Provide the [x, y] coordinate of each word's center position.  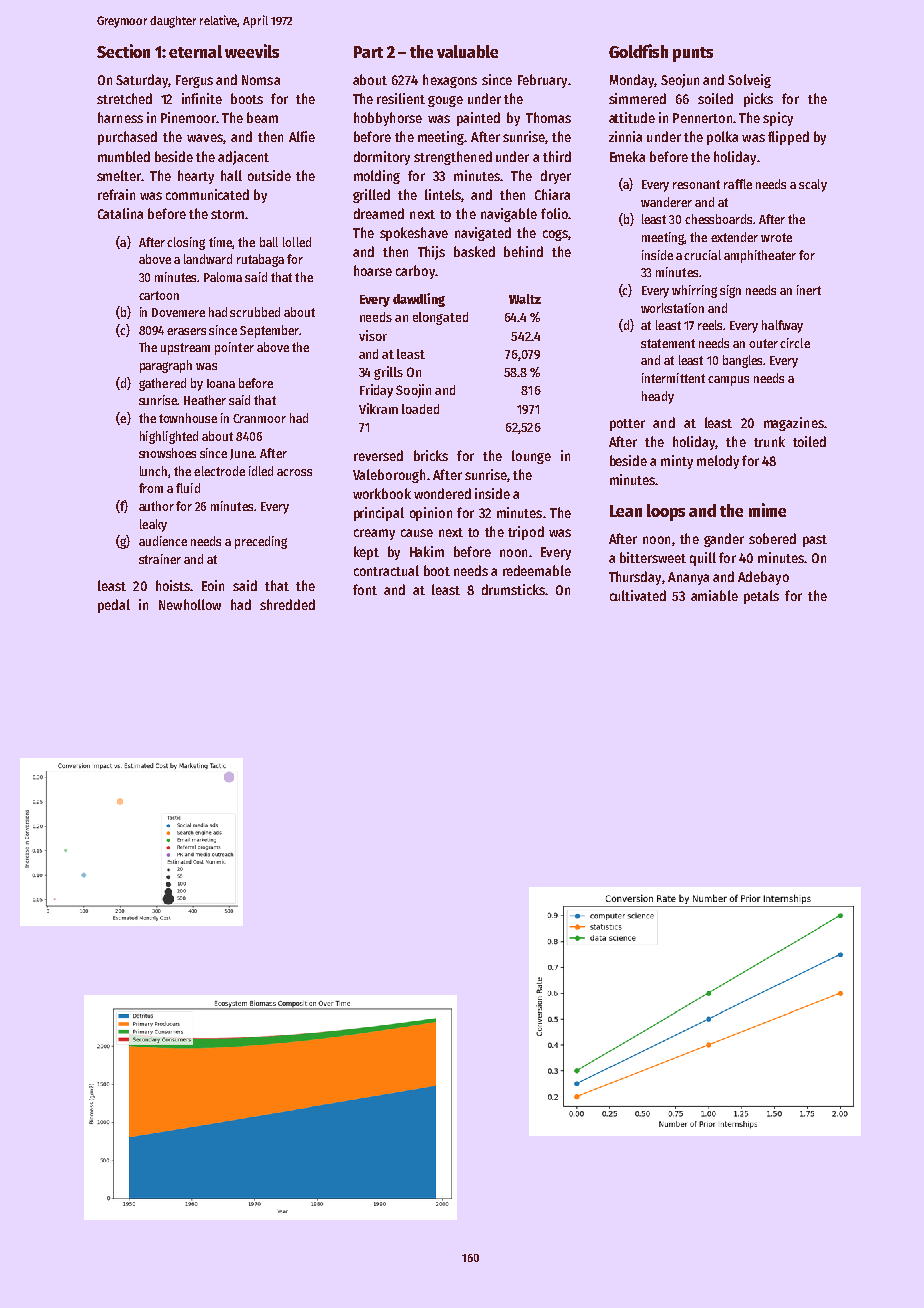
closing [186, 243]
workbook [382, 493]
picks [758, 100]
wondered [442, 493]
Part [368, 52]
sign [730, 291]
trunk [769, 441]
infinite [202, 98]
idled [261, 471]
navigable [509, 215]
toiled [809, 441]
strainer [160, 559]
